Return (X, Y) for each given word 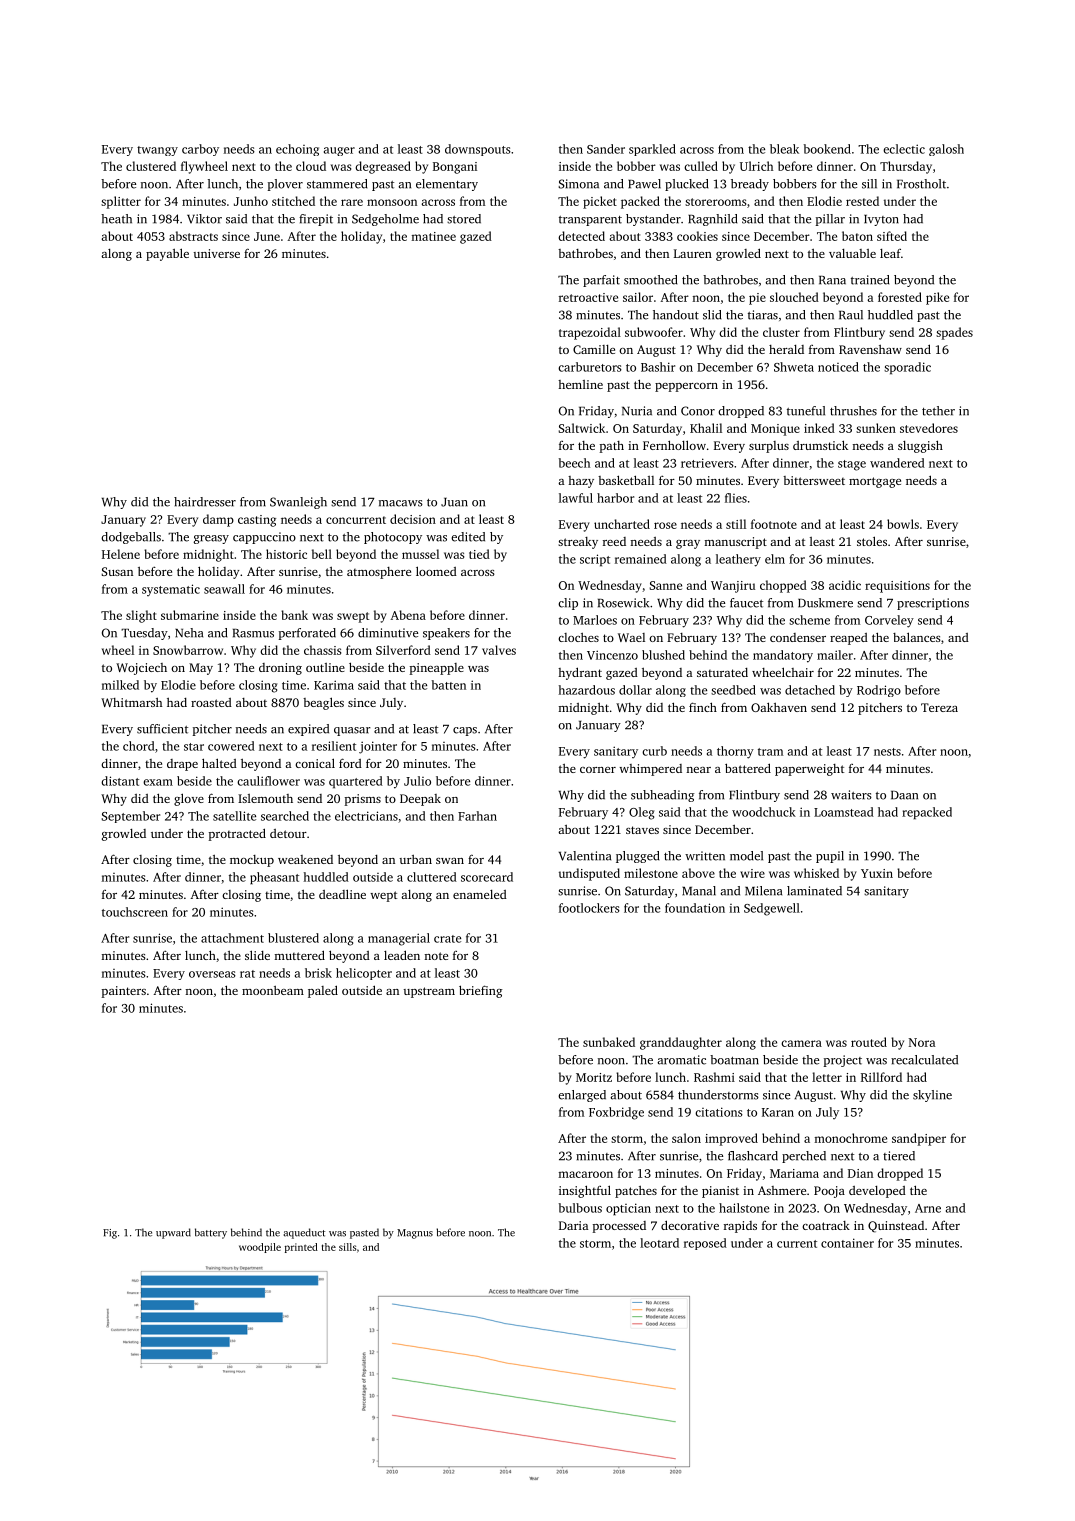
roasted (211, 702)
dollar (635, 690)
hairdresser (205, 502)
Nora (922, 1042)
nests (887, 752)
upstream (429, 992)
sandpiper (919, 1139)
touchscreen (135, 912)
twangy (157, 151)
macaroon (585, 1174)
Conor (698, 411)
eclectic (904, 149)
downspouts (478, 150)
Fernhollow (674, 445)
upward (173, 1233)
